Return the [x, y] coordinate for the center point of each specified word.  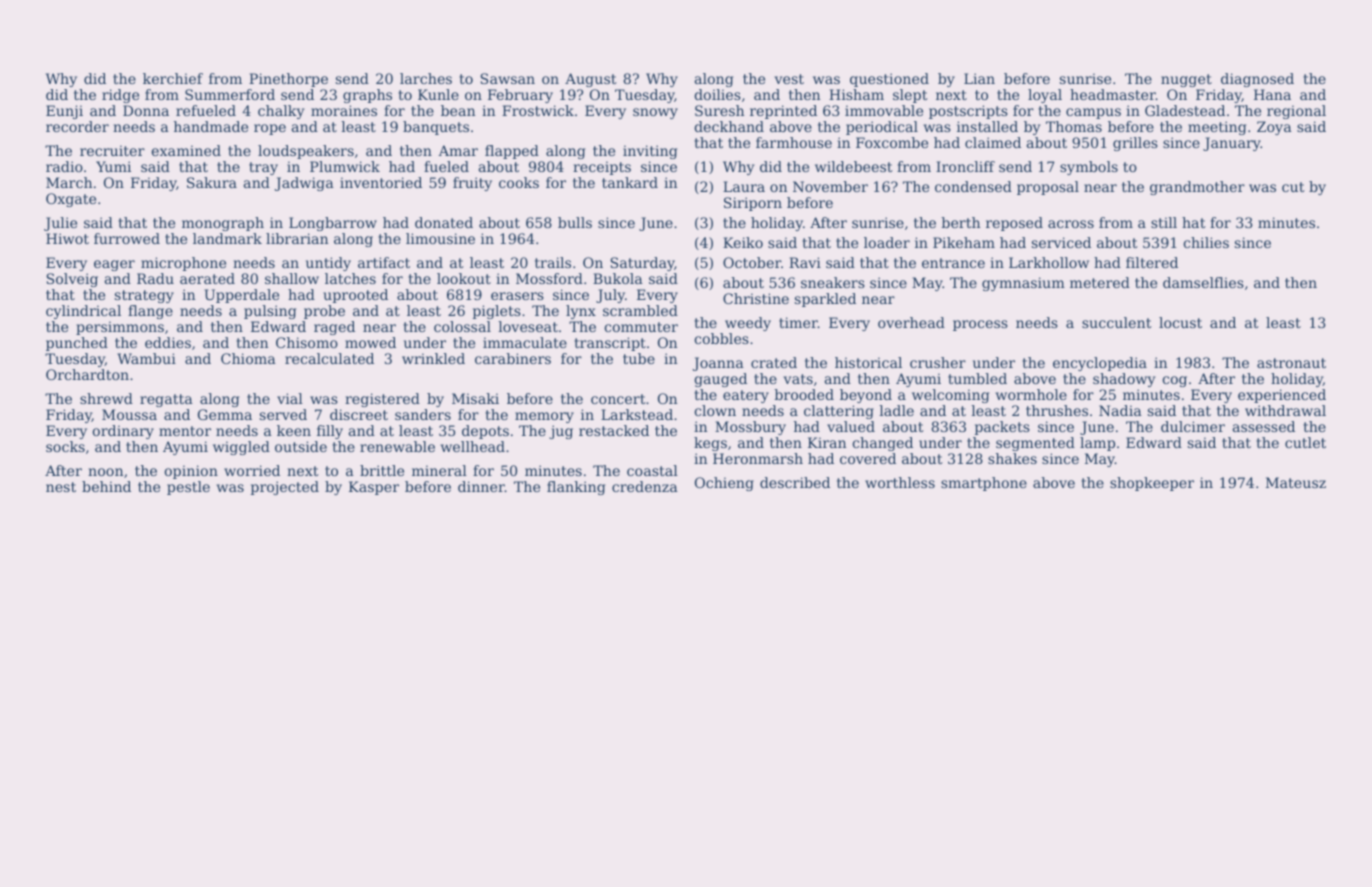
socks [65, 446]
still [1164, 222]
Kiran [827, 442]
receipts [602, 168]
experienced [1282, 396]
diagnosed [1257, 80]
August [590, 80]
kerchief [173, 78]
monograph [223, 224]
